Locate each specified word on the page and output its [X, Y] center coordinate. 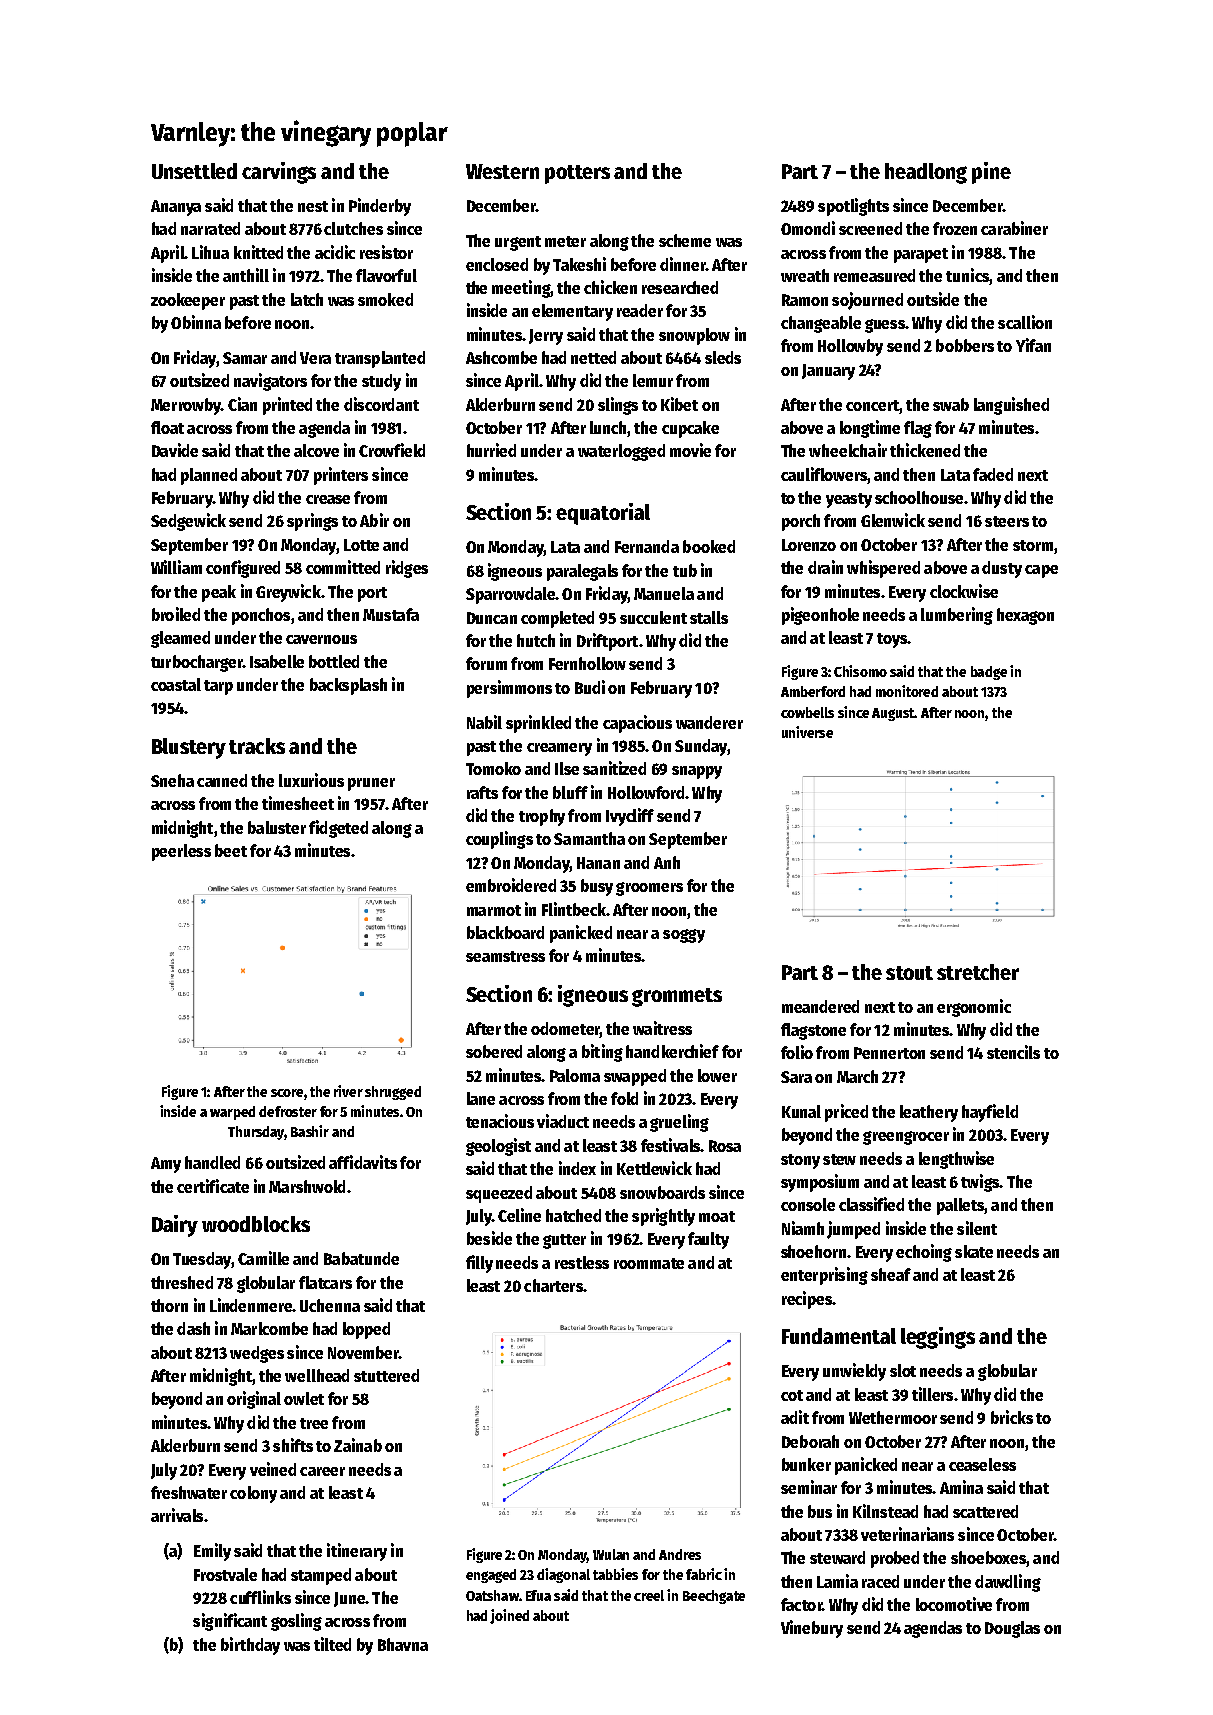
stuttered [386, 1375]
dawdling [1008, 1583]
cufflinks [260, 1597]
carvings [279, 173]
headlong [926, 173]
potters [577, 174]
